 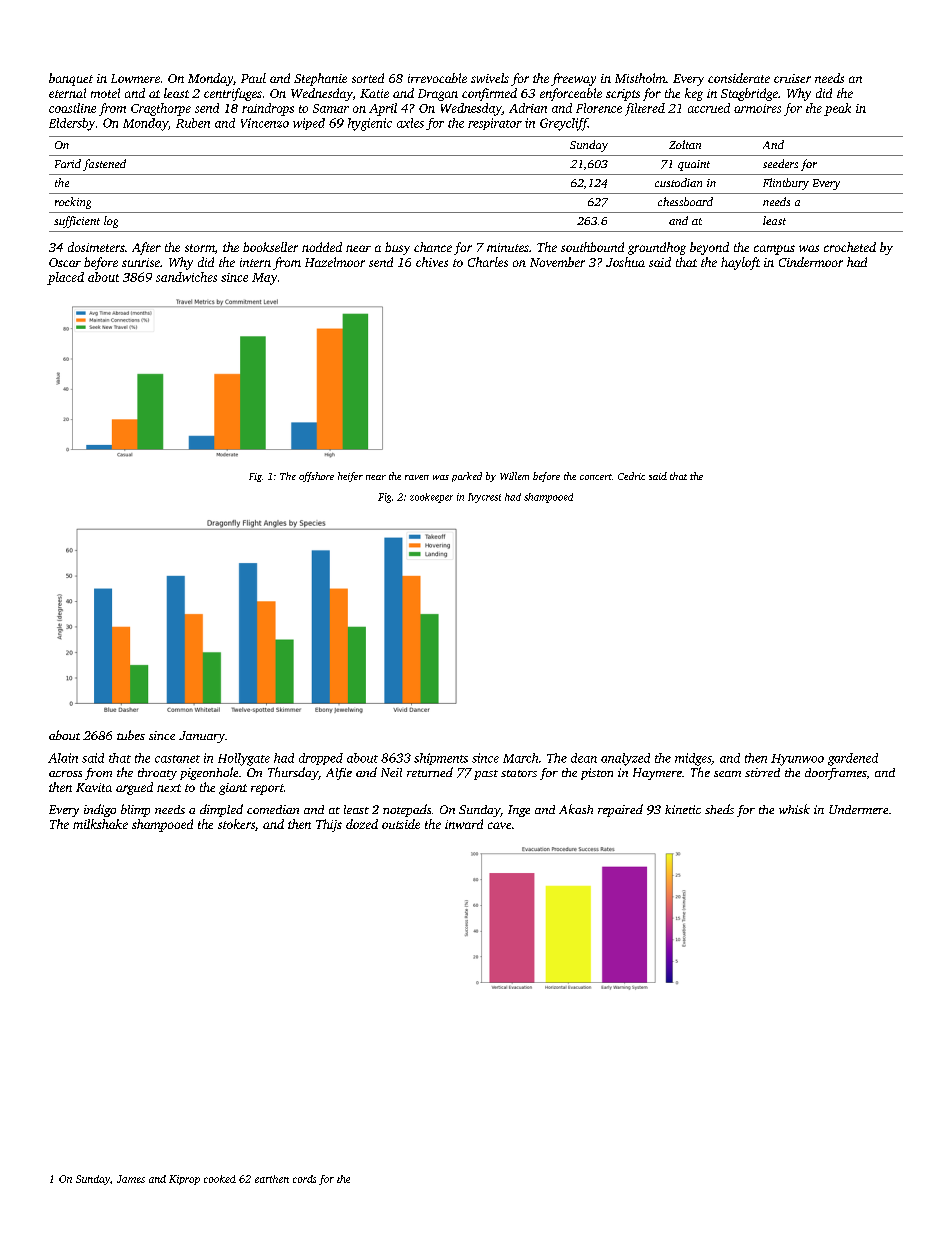 I want to click on stokers, so click(x=236, y=824).
